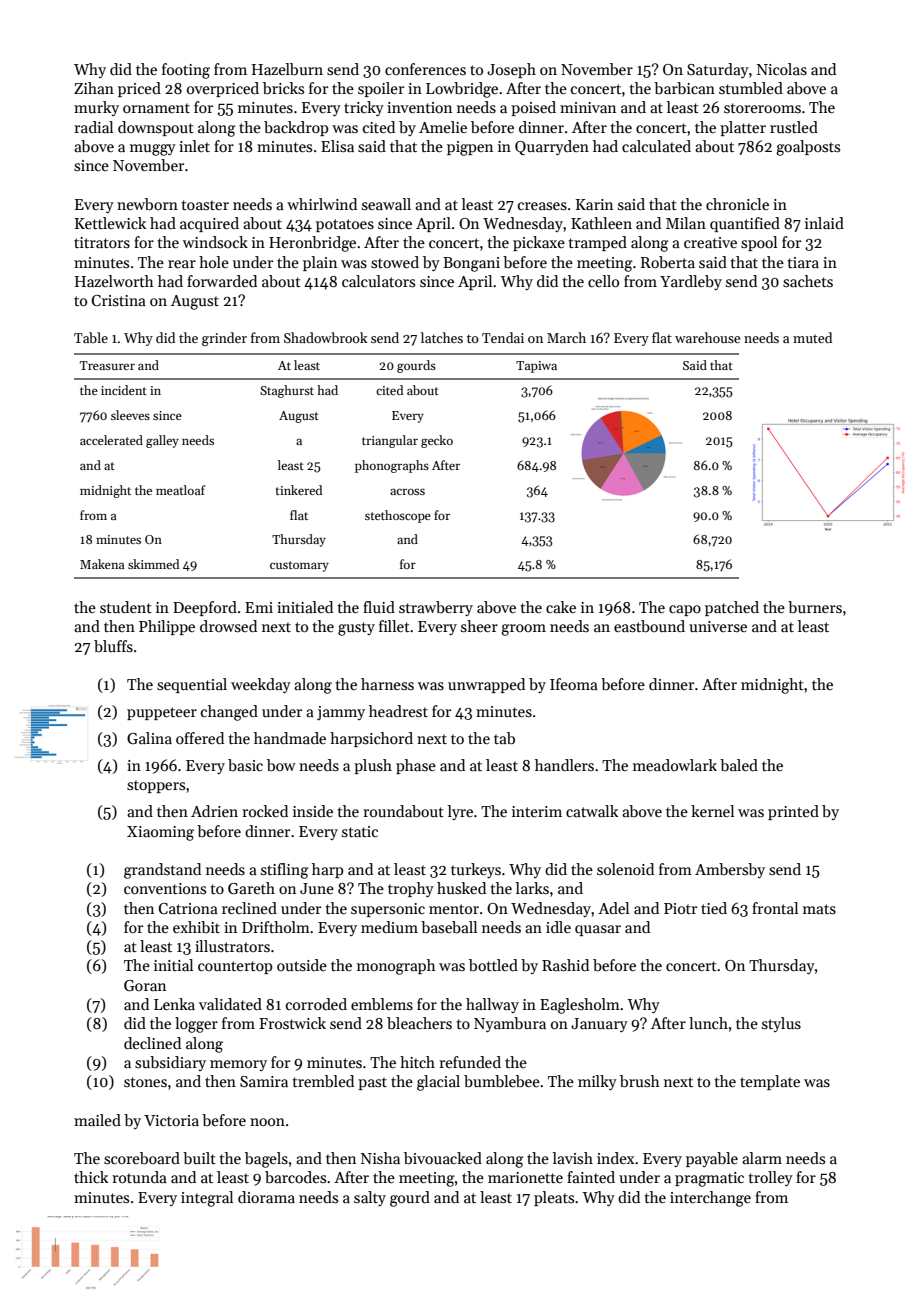  What do you see at coordinates (493, 965) in the page?
I see `bottled` at bounding box center [493, 965].
